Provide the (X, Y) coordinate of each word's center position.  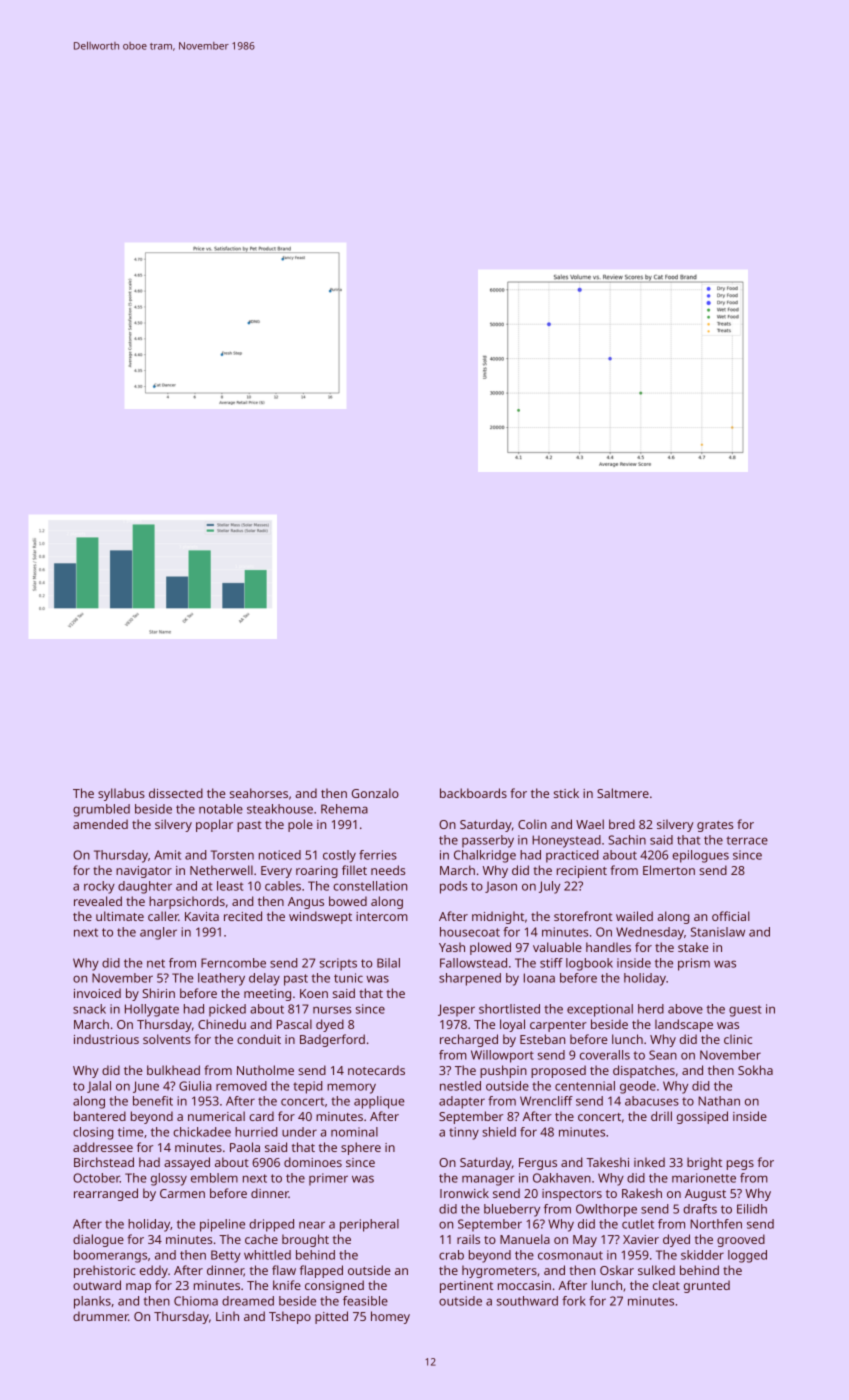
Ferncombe (233, 963)
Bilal (388, 963)
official (731, 916)
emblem (214, 1178)
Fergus (538, 1164)
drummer (100, 1316)
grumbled (101, 810)
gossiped (702, 1117)
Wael (590, 824)
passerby (488, 841)
